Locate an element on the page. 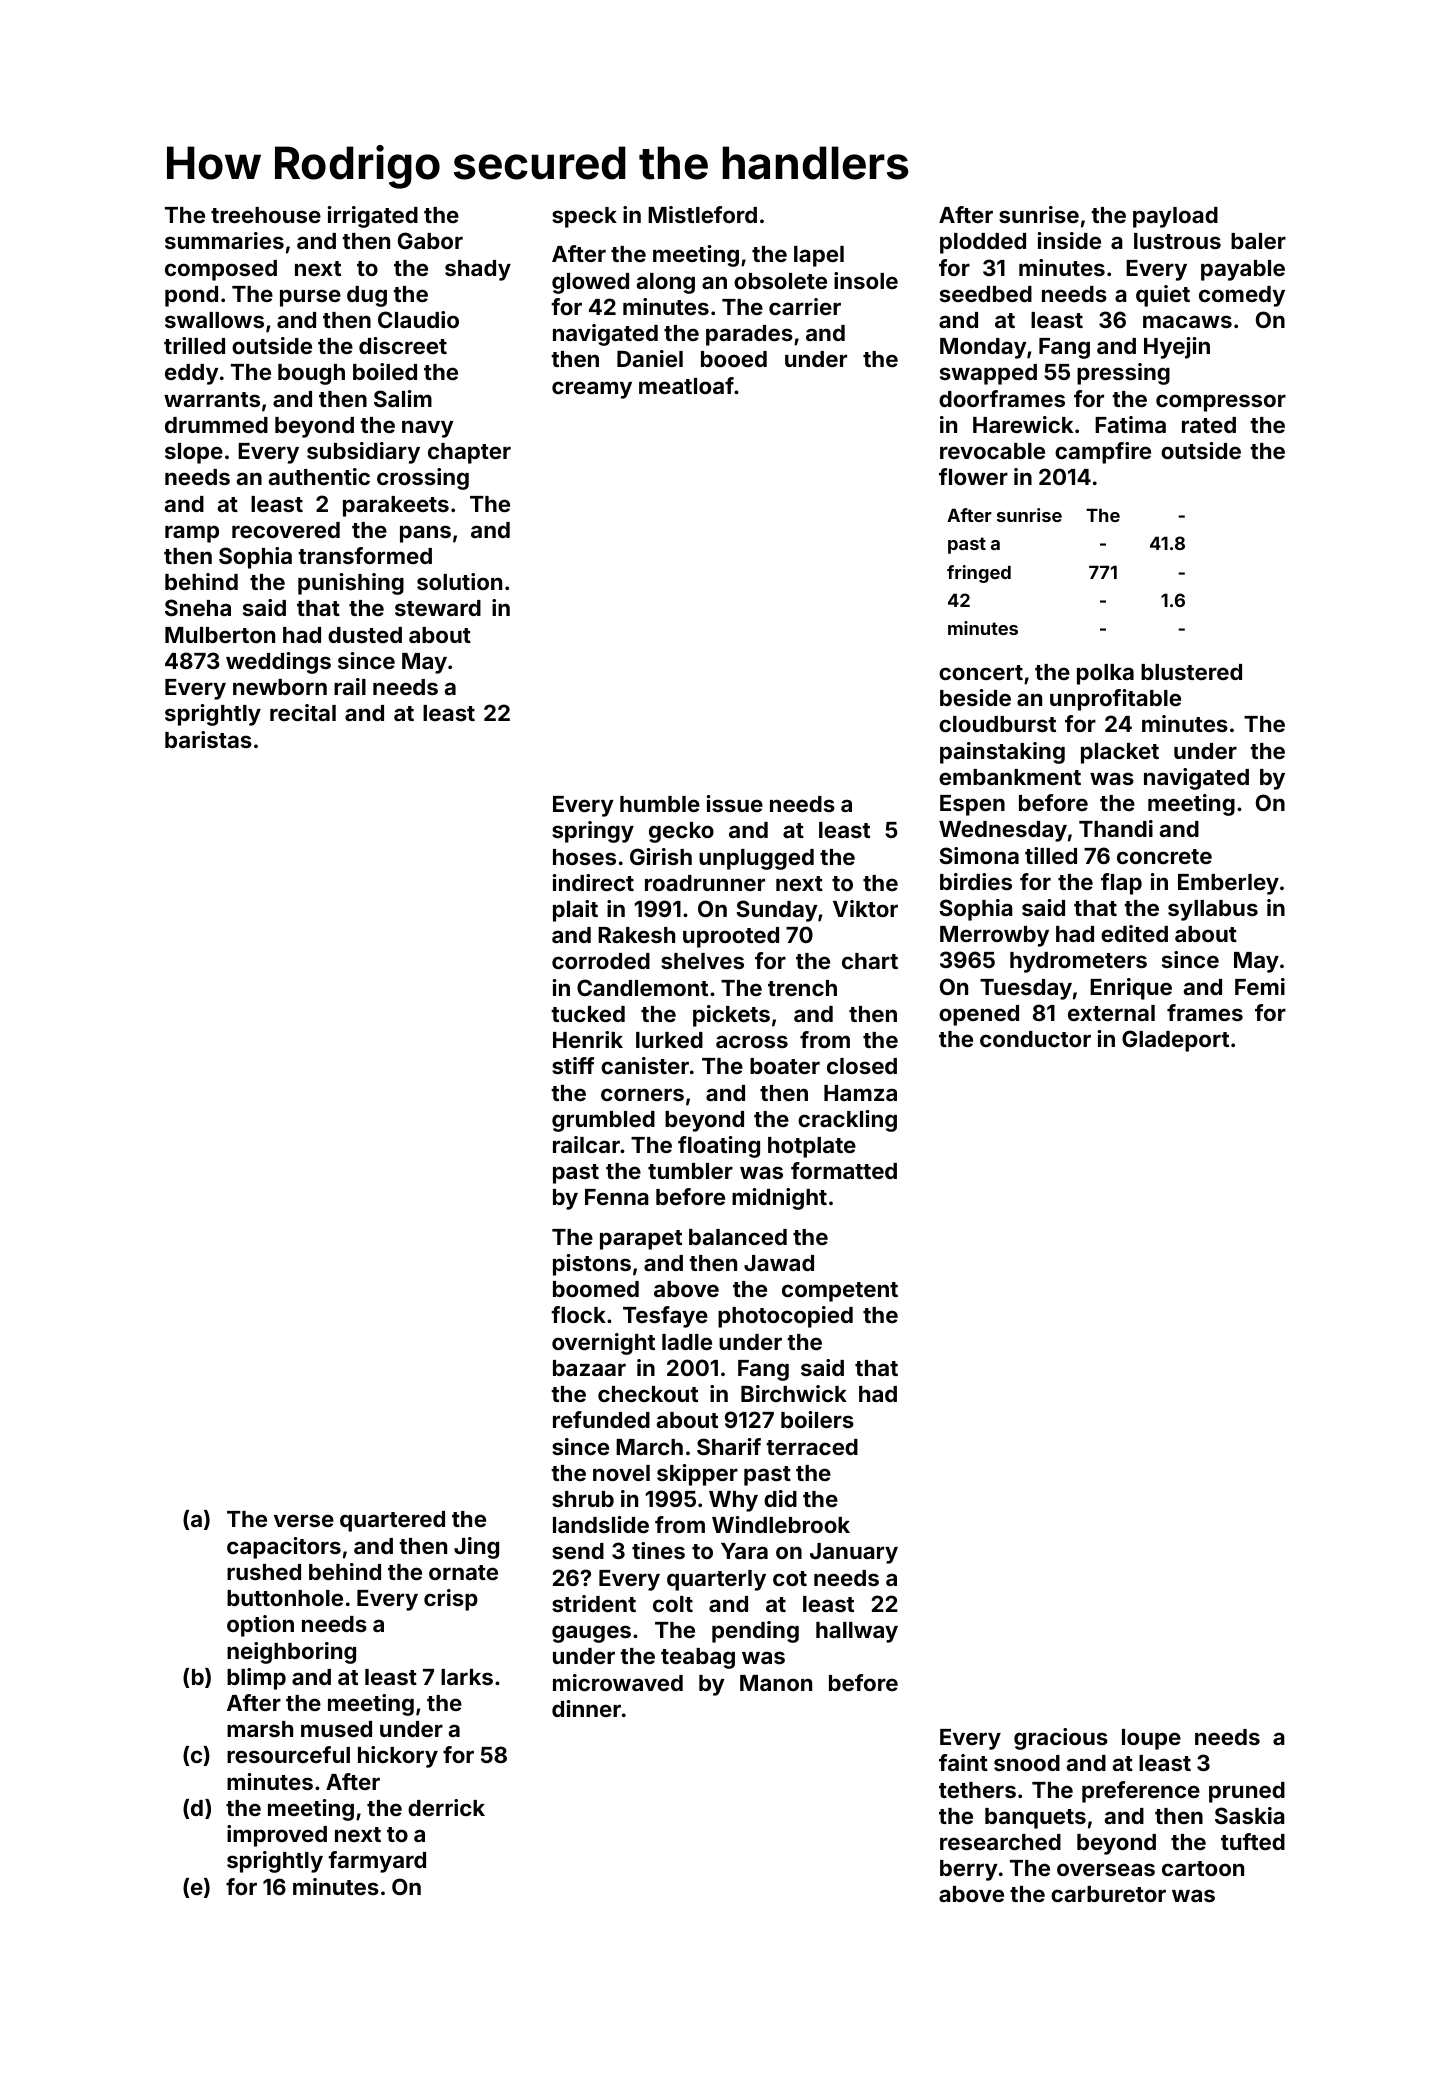 The image size is (1450, 2100). loupe is located at coordinates (1151, 1739).
